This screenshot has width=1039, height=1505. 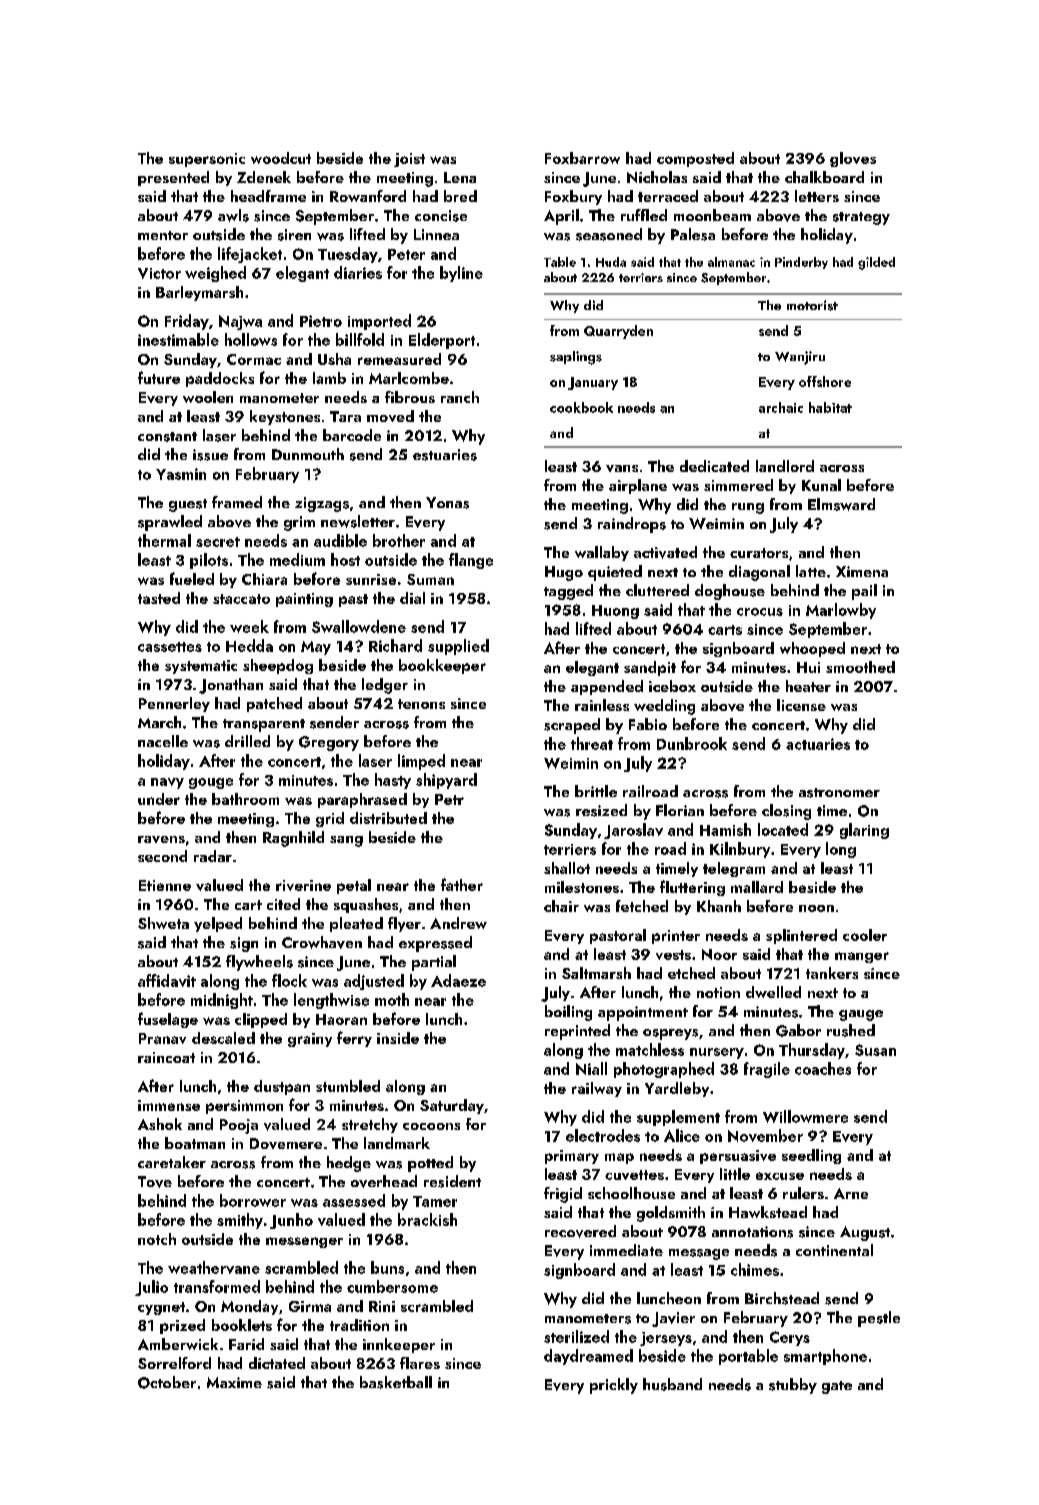 What do you see at coordinates (310, 1040) in the screenshot?
I see `grainy` at bounding box center [310, 1040].
